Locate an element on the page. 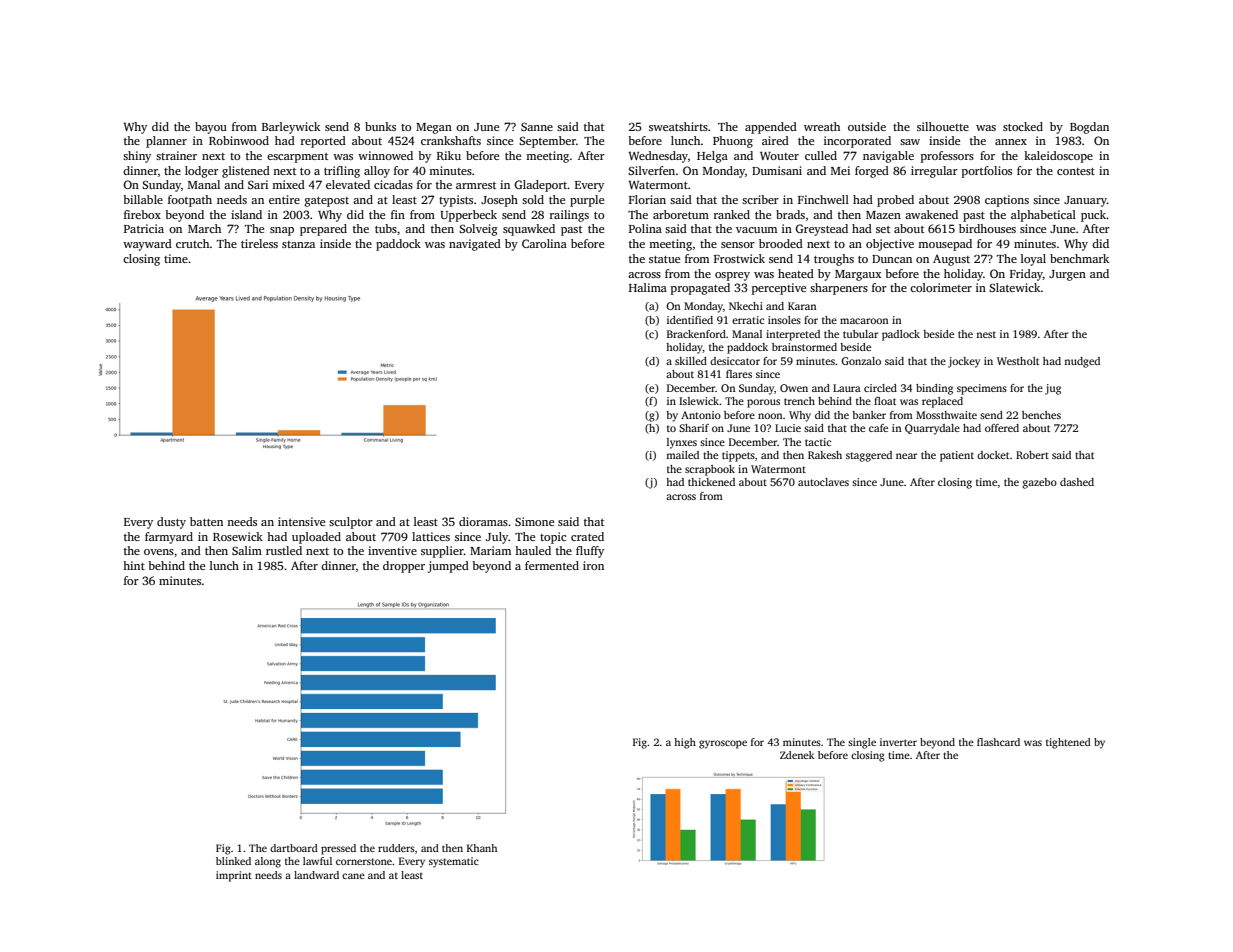 Image resolution: width=1233 pixels, height=952 pixels. dropper is located at coordinates (404, 567).
